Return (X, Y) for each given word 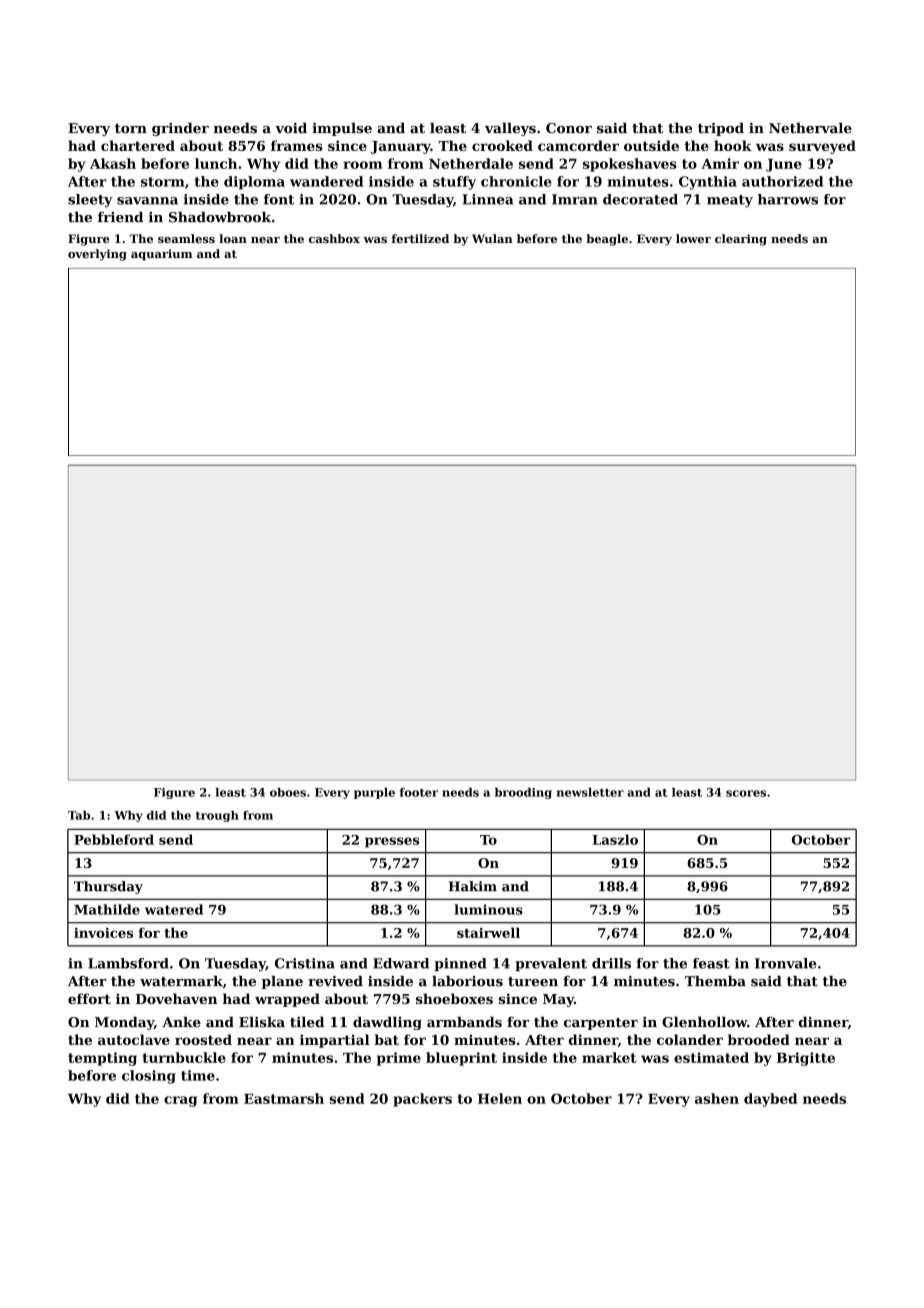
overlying (97, 255)
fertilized (420, 238)
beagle (607, 240)
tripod (721, 129)
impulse (342, 129)
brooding (523, 793)
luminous (488, 909)
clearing (741, 240)
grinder (180, 129)
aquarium (161, 255)
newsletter (590, 792)
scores (746, 793)
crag (180, 1101)
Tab (79, 815)
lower (693, 238)
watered (174, 909)
